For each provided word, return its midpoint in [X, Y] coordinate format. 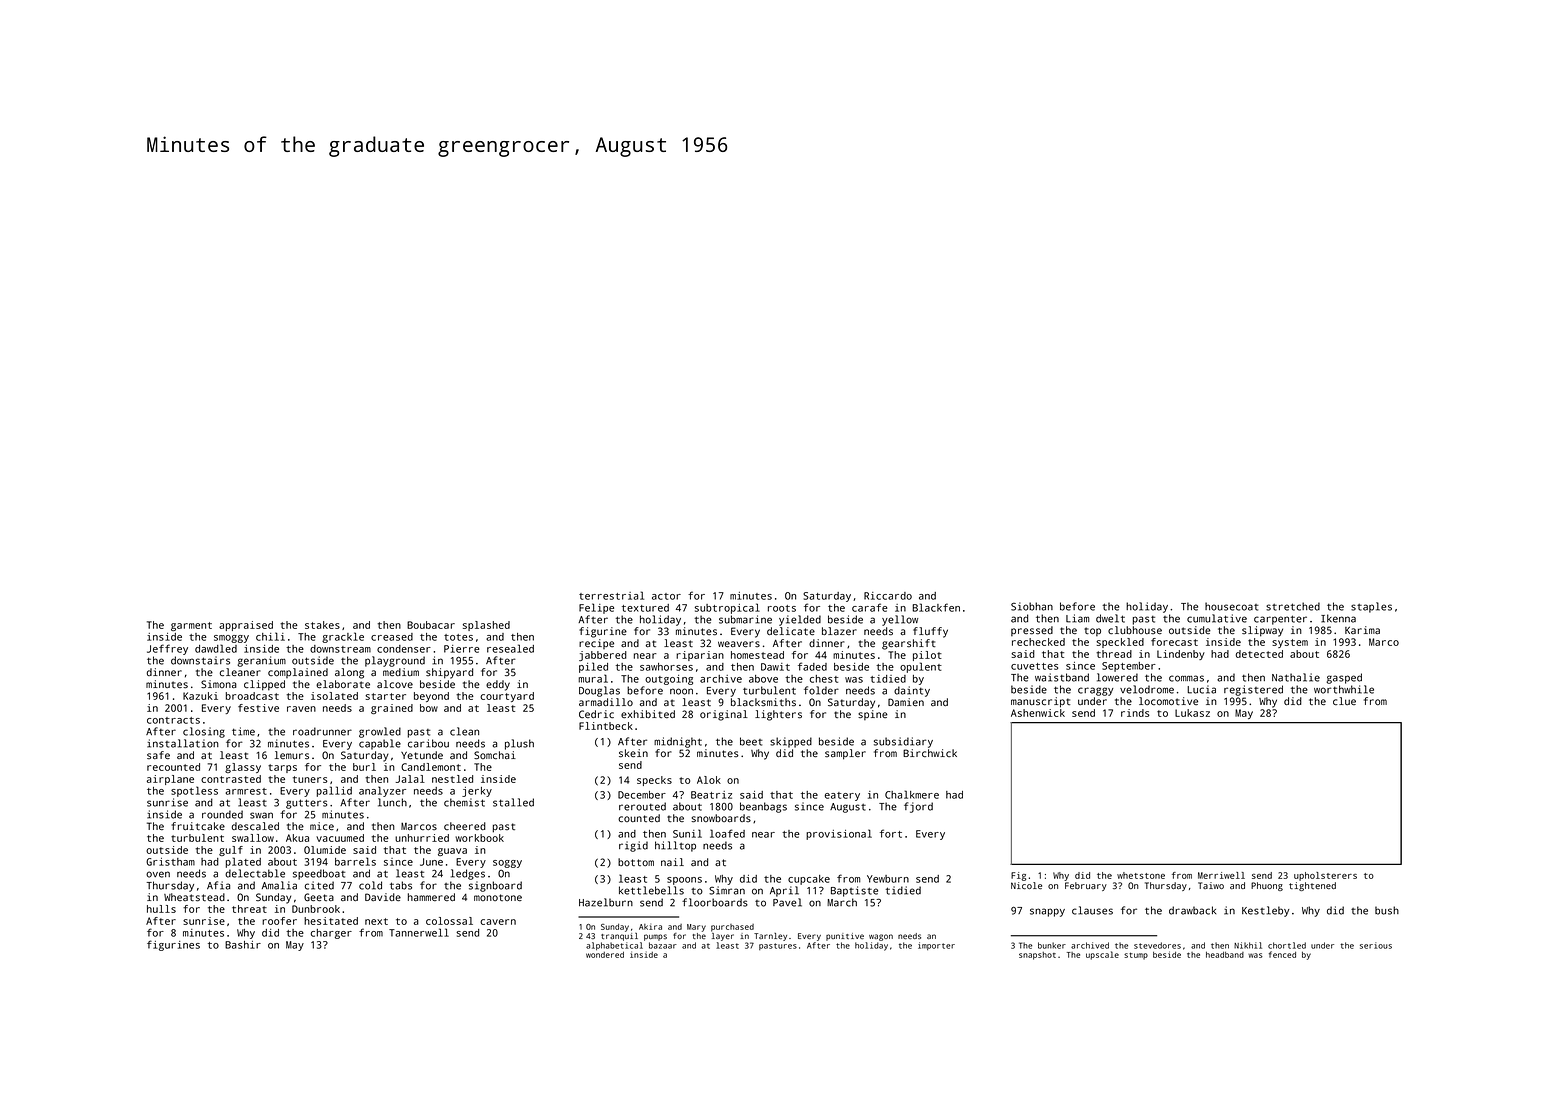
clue [1344, 701]
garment [191, 626]
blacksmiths [763, 702]
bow [429, 708]
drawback [1192, 910]
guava [452, 852]
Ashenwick [1038, 713]
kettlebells [651, 890]
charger [331, 934]
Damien [906, 702]
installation [183, 743]
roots [782, 608]
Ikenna [1338, 618]
